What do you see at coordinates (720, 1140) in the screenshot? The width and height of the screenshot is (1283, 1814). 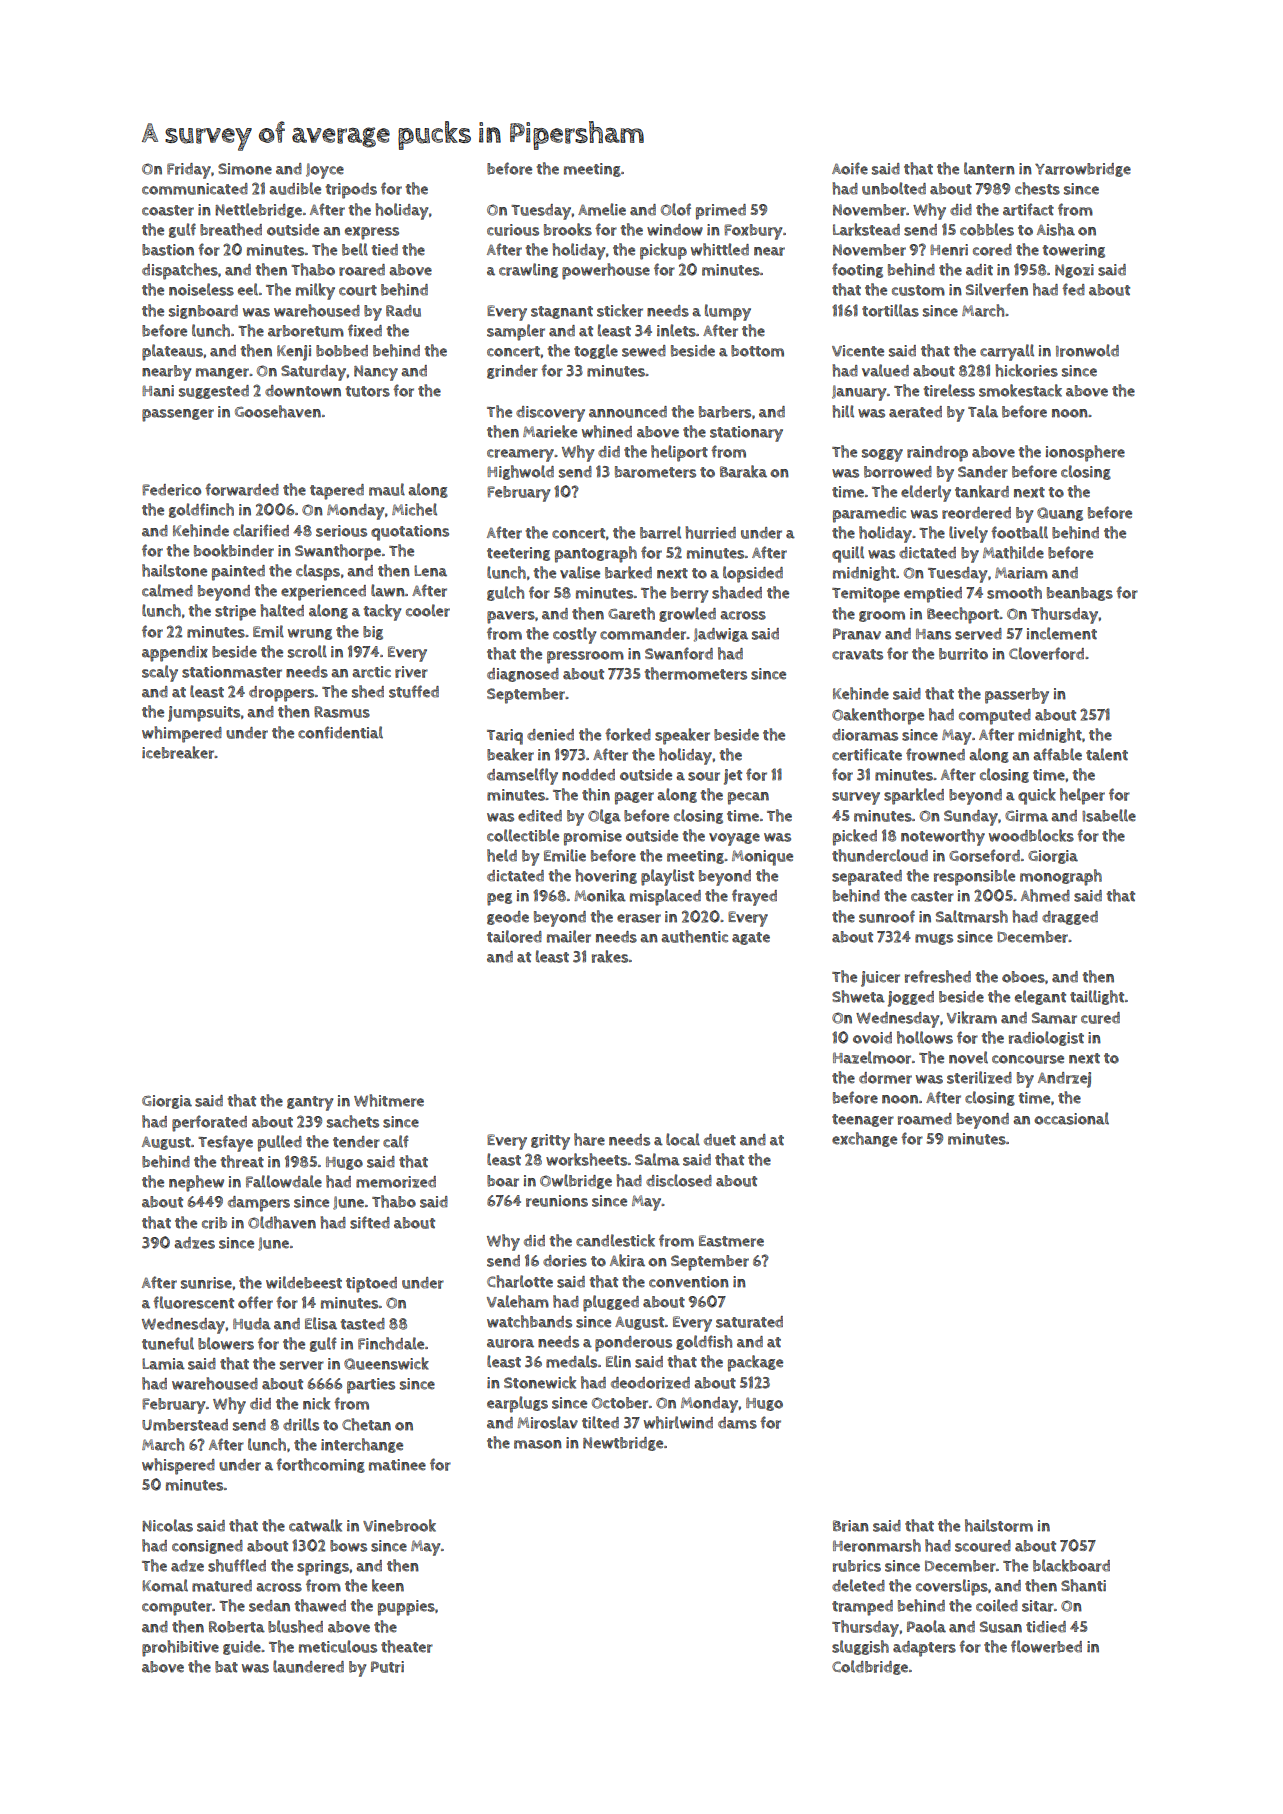 I see `duet` at bounding box center [720, 1140].
